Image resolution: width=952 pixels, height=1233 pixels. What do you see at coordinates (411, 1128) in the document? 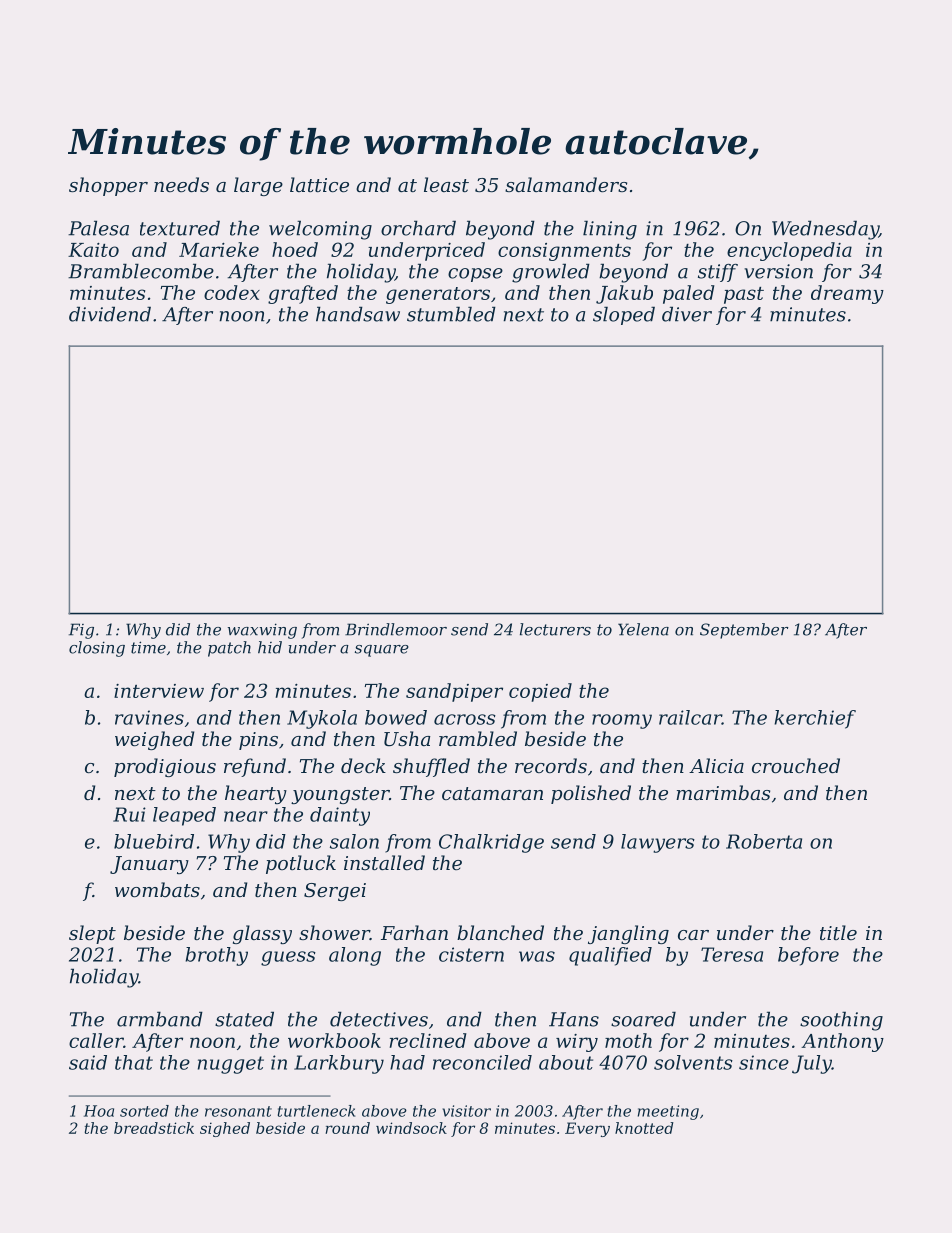
I see `windsock` at bounding box center [411, 1128].
